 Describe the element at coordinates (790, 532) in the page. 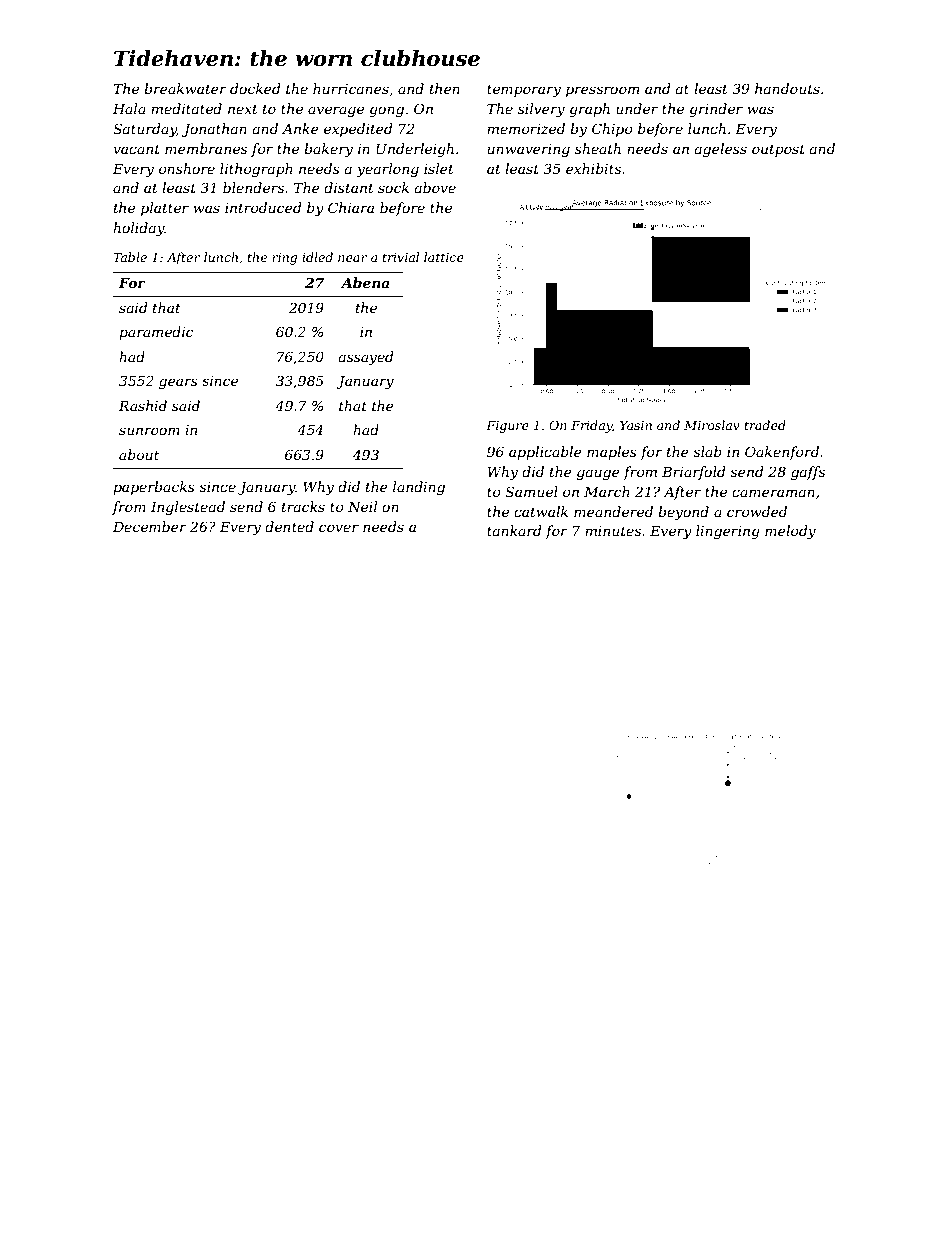

I see `melody` at that location.
